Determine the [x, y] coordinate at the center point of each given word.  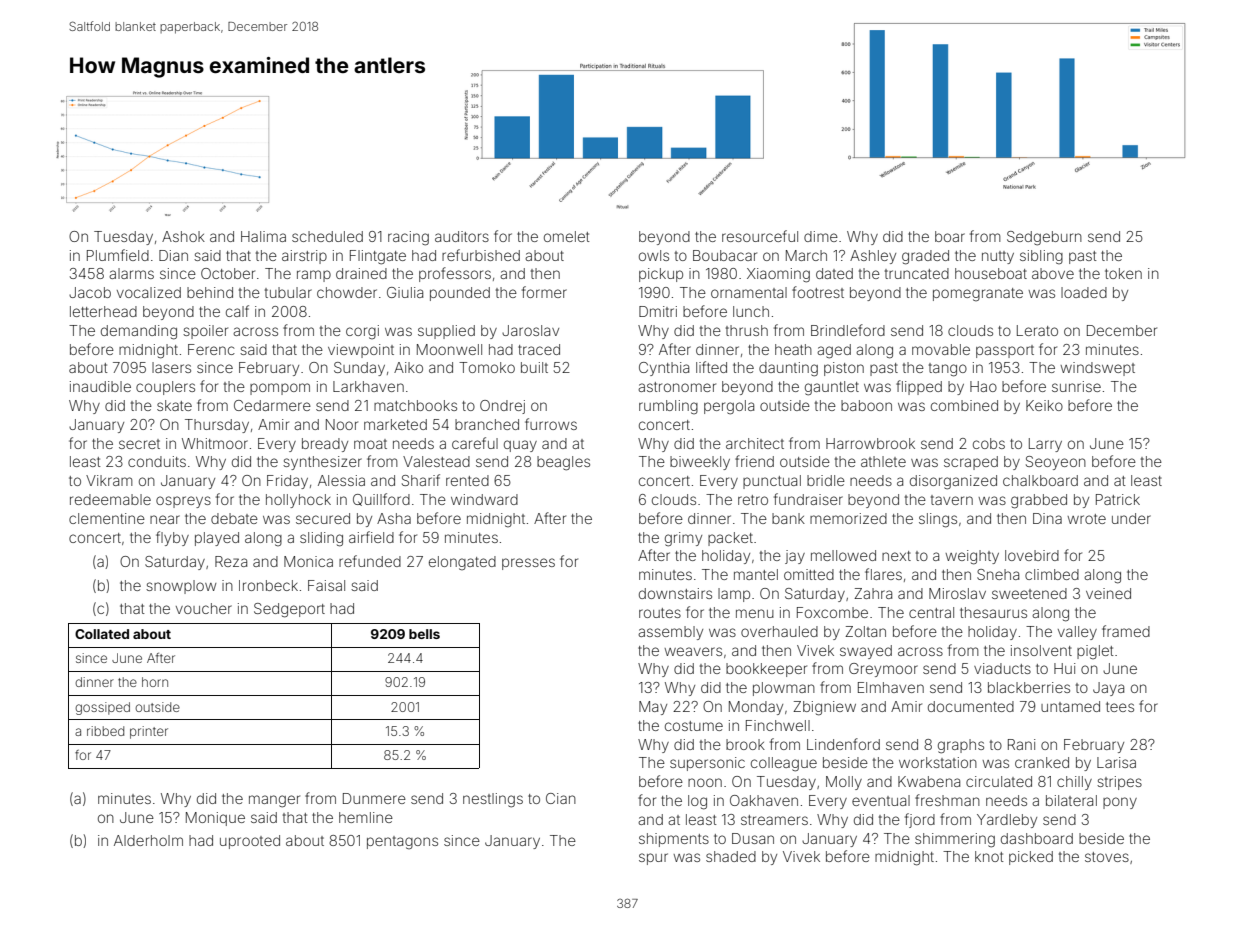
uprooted [250, 842]
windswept [1097, 369]
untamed [1070, 706]
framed [1126, 631]
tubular [288, 292]
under [1131, 518]
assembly [670, 633]
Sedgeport [289, 610]
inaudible [100, 386]
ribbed [105, 731]
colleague [784, 764]
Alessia [341, 480]
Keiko [1044, 405]
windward [484, 499]
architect [755, 443]
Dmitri [658, 311]
